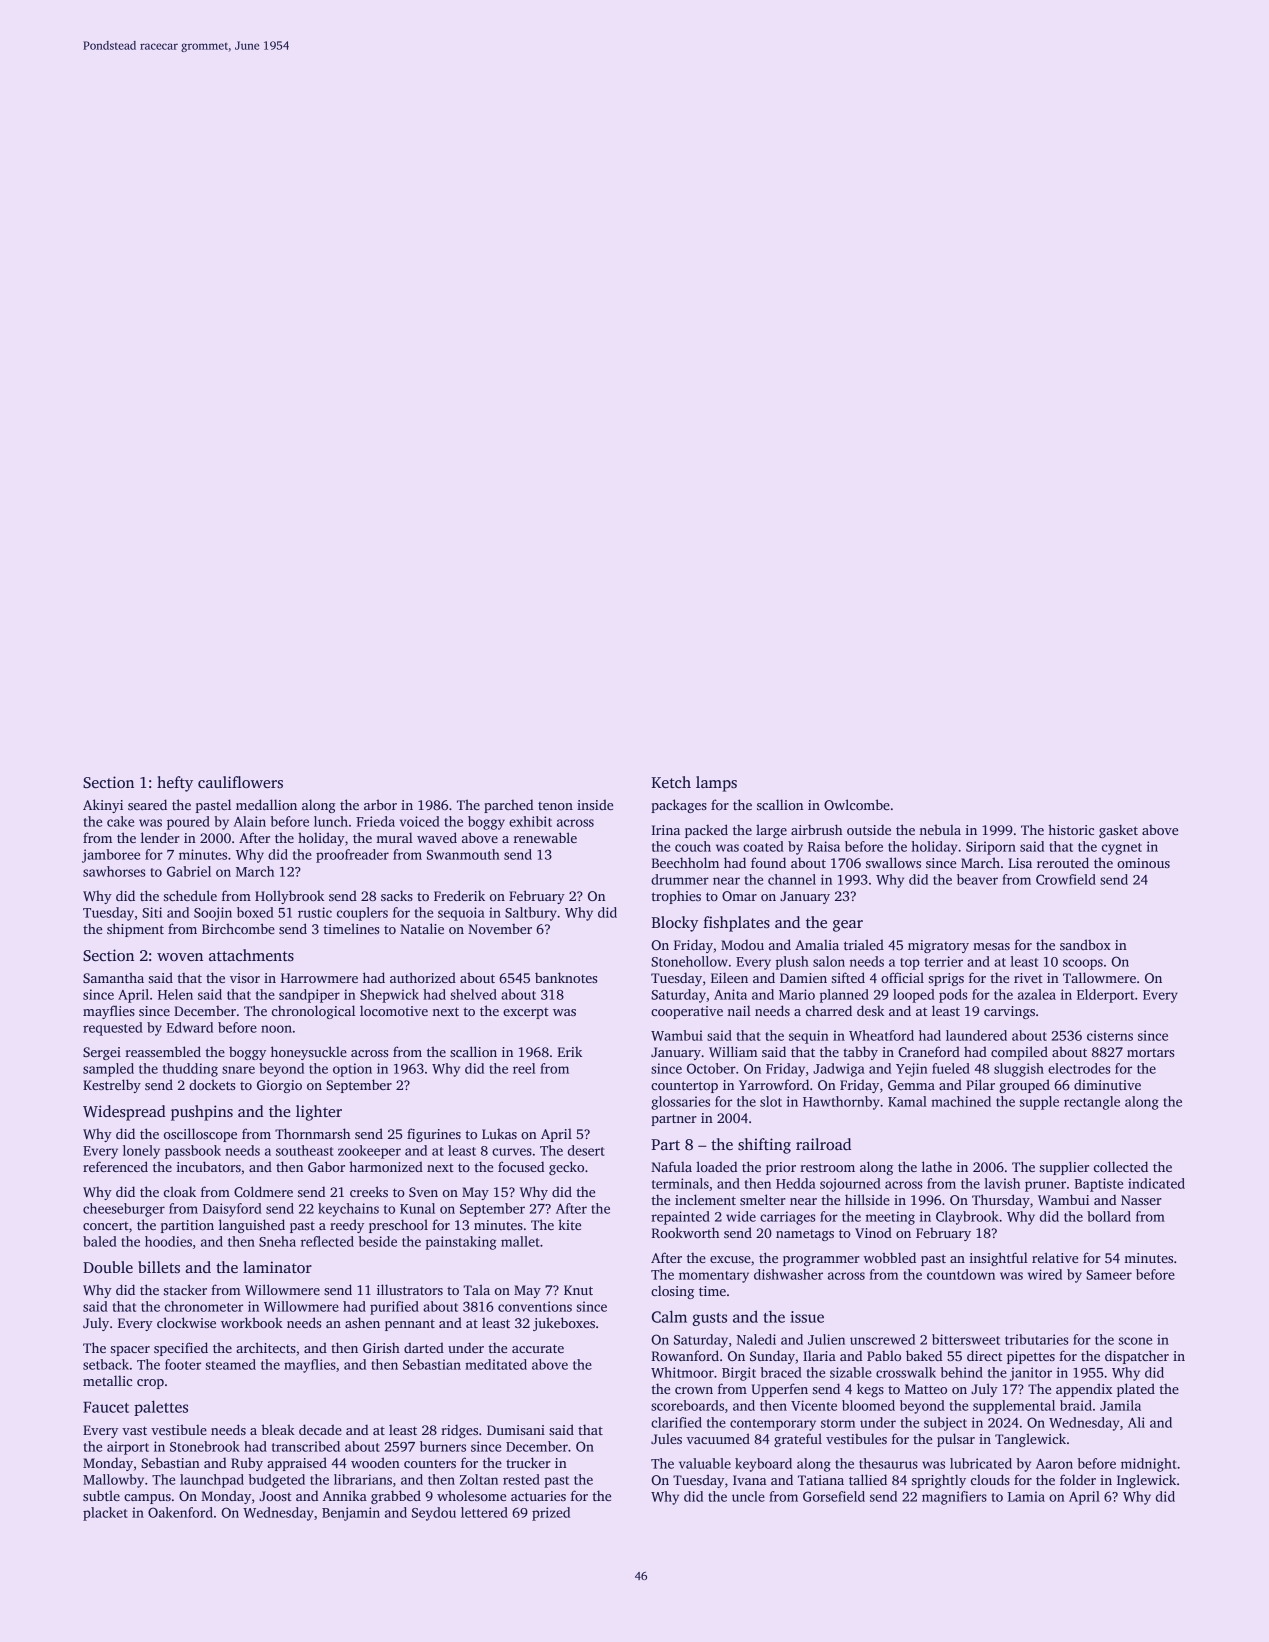 The height and width of the screenshot is (1642, 1269). Describe the element at coordinates (569, 1224) in the screenshot. I see `kite` at that location.
